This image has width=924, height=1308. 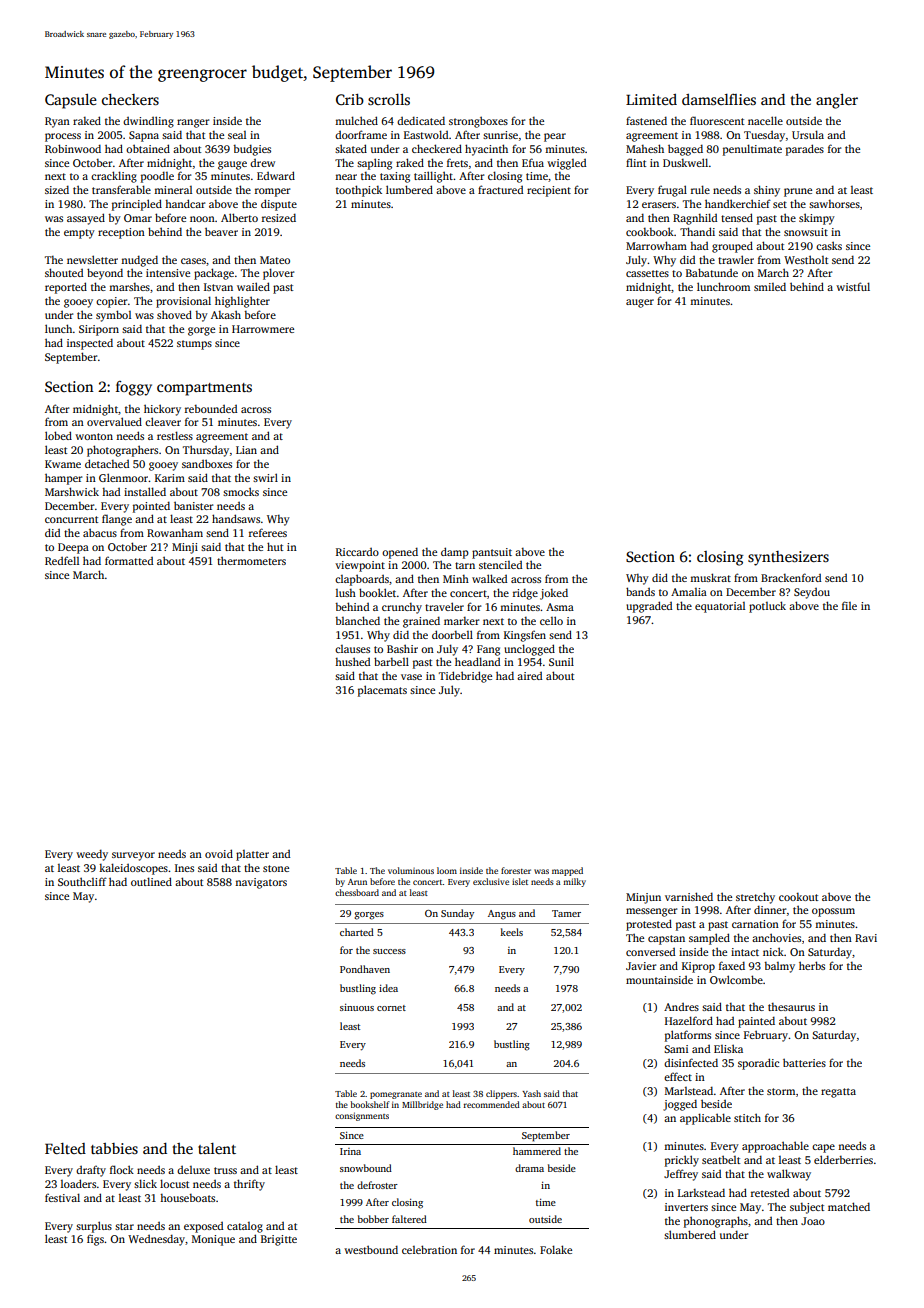 What do you see at coordinates (788, 558) in the image?
I see `synthesizers` at bounding box center [788, 558].
